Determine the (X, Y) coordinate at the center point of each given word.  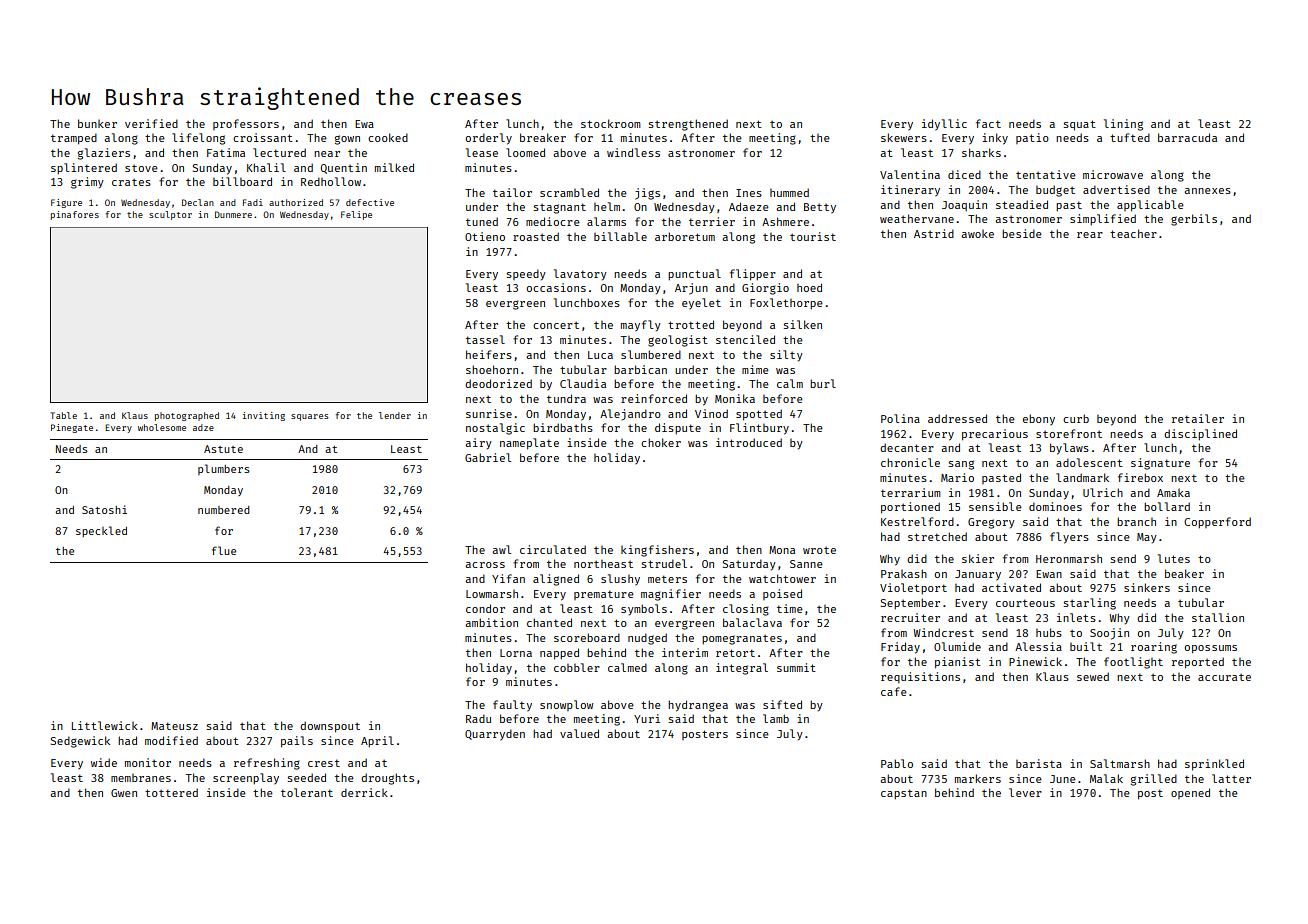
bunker (97, 123)
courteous (1025, 603)
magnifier (671, 595)
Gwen (124, 793)
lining (1123, 125)
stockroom (611, 123)
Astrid (934, 233)
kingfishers (657, 551)
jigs (647, 194)
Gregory (991, 523)
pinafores (75, 215)
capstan (904, 794)
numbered (224, 510)
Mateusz (174, 726)
